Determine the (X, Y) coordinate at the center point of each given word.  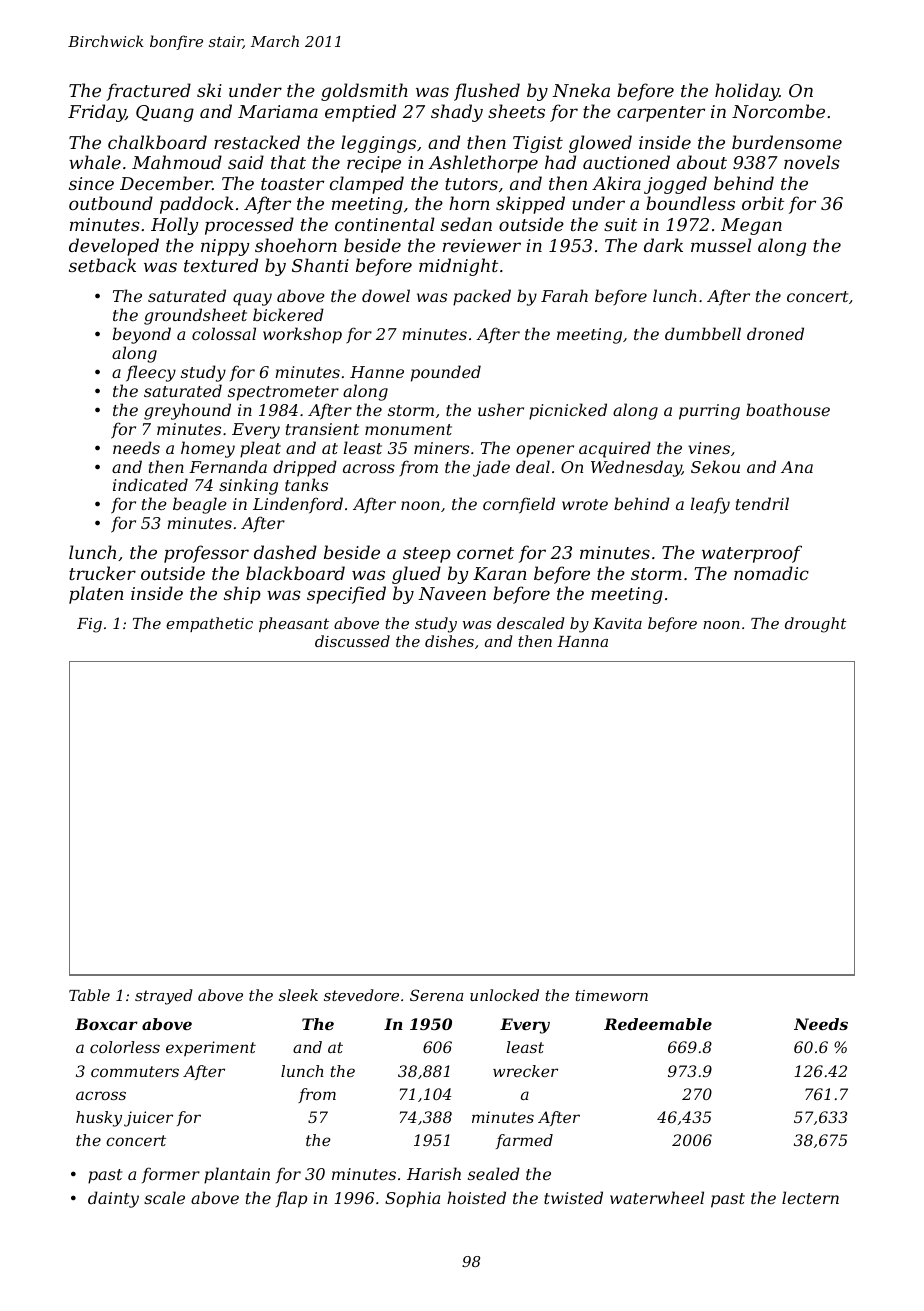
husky (99, 1119)
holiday (747, 92)
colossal (224, 333)
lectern (810, 1197)
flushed (487, 92)
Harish (434, 1173)
